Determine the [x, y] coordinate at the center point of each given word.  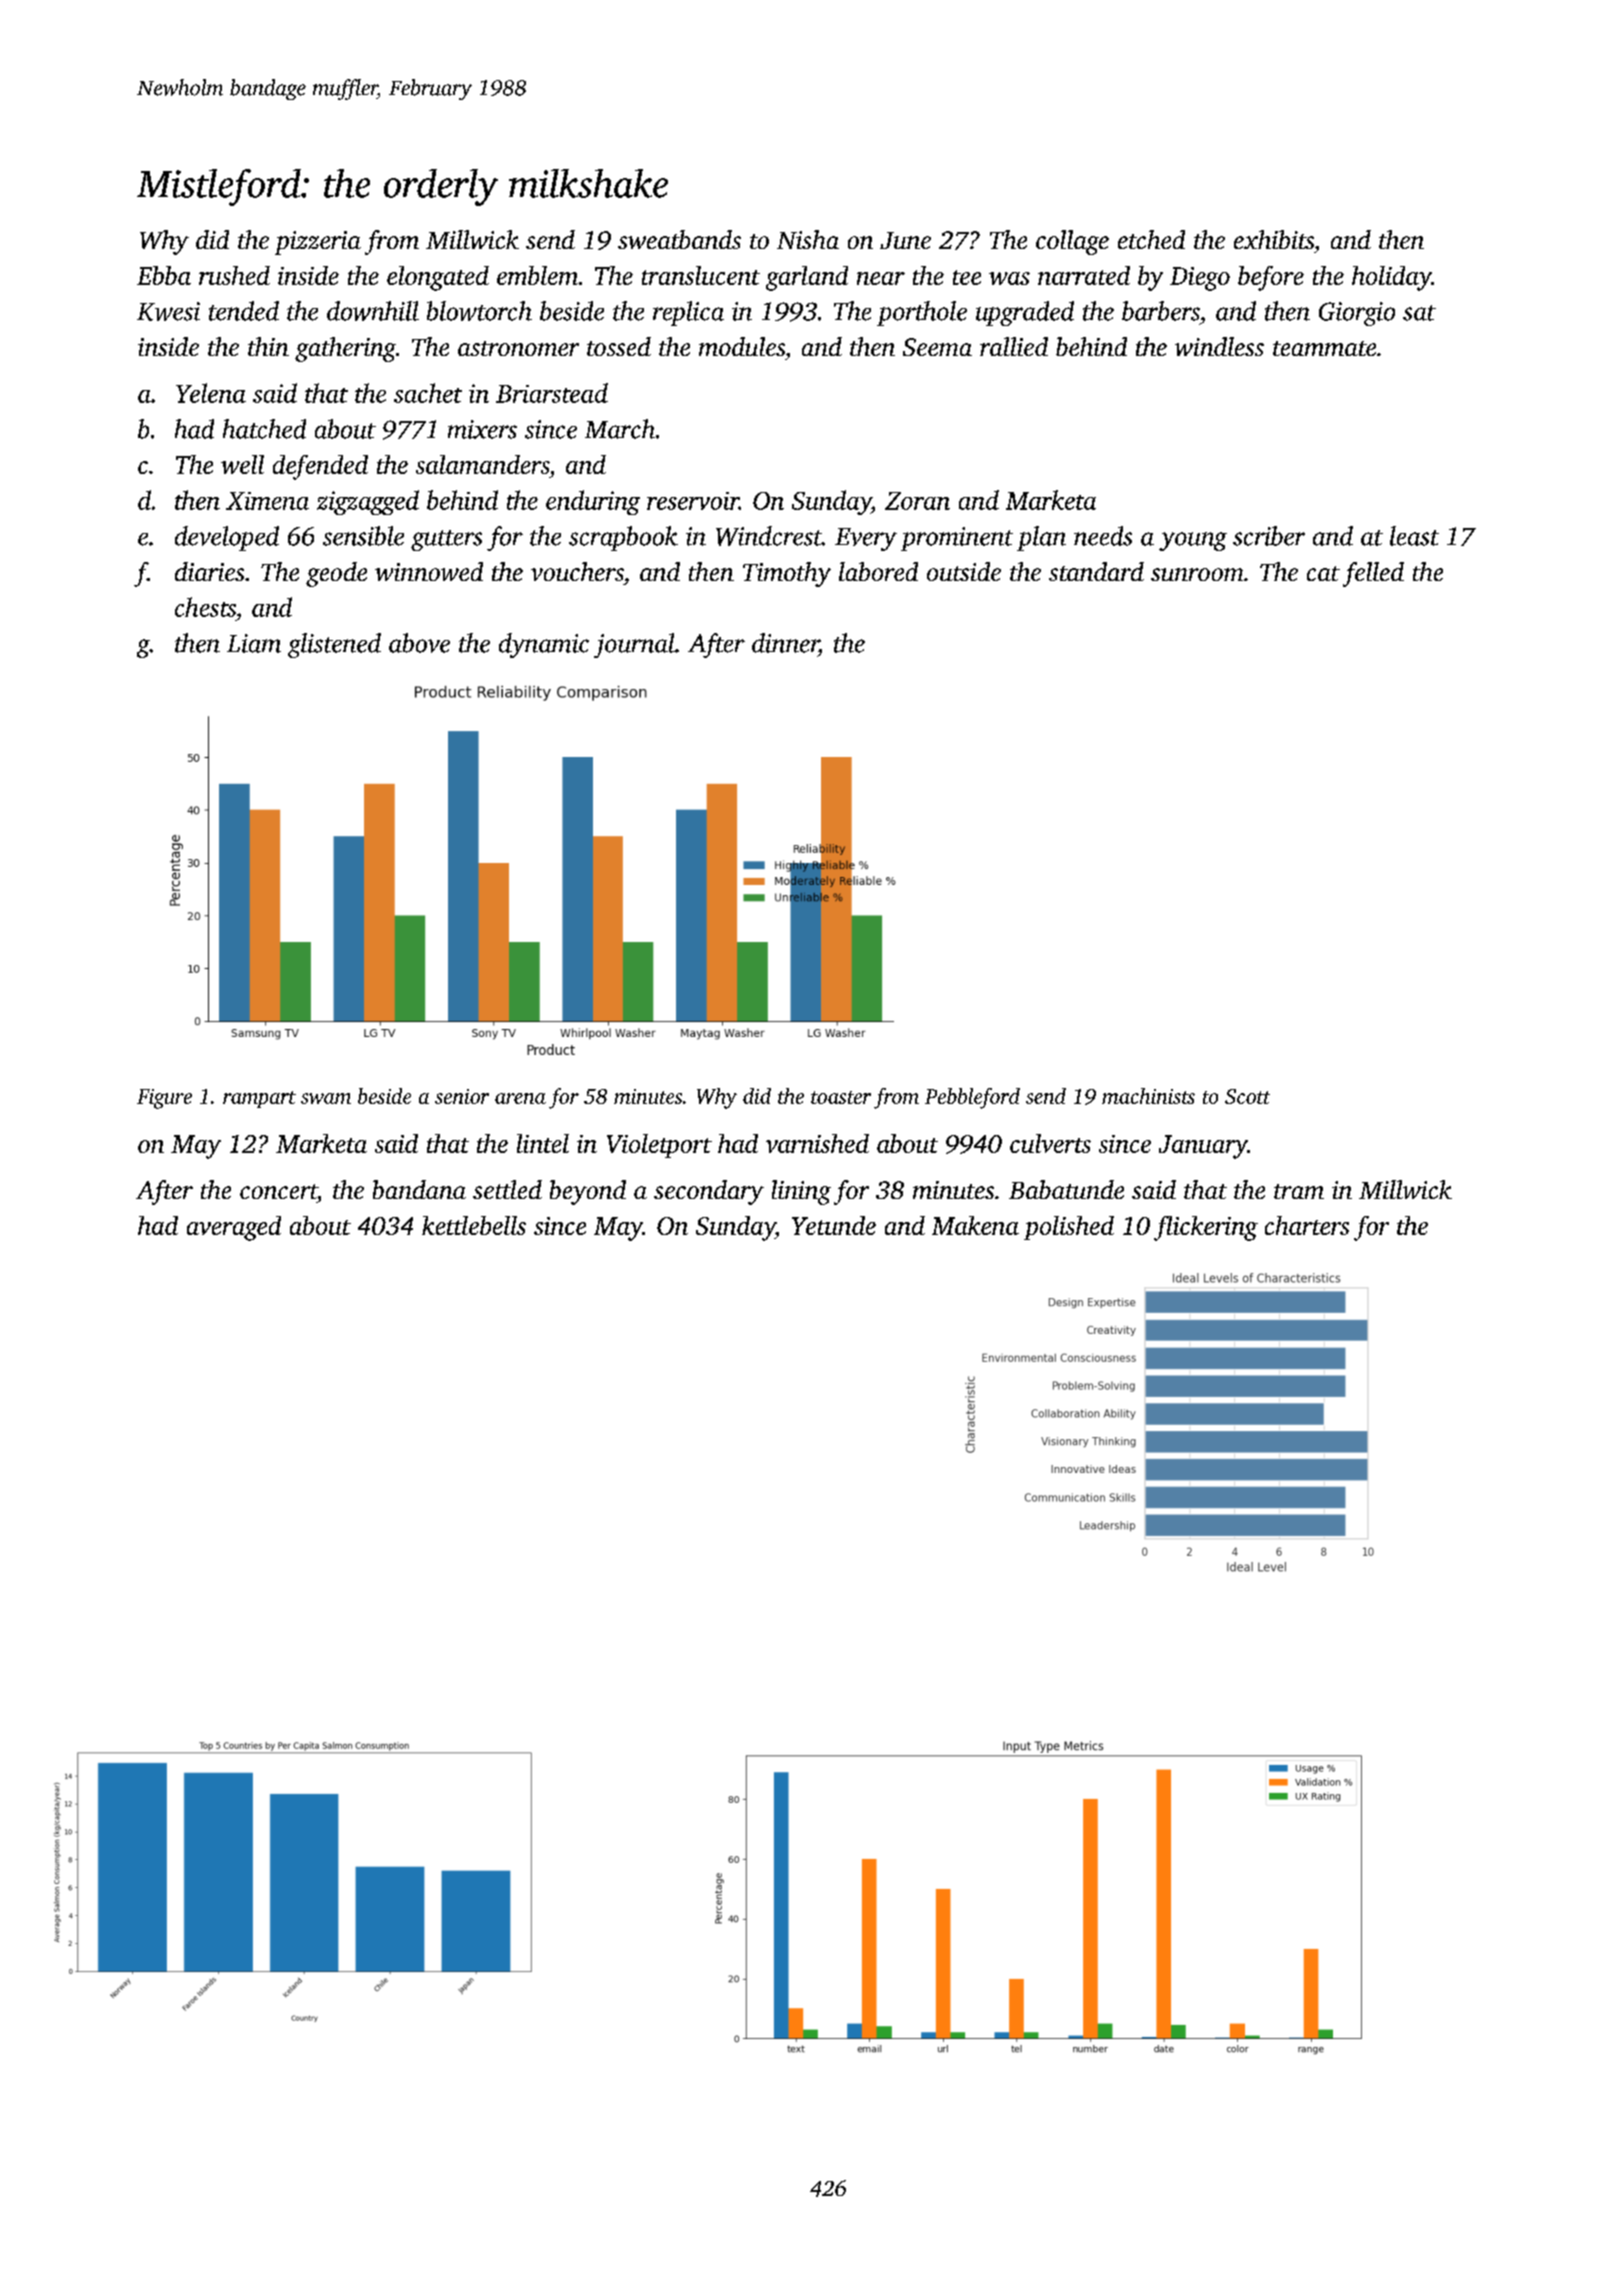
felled [1373, 574]
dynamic [544, 645]
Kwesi [168, 311]
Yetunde [834, 1225]
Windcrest [769, 536]
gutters [446, 540]
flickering [1206, 1228]
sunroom [1197, 574]
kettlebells [474, 1225]
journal [634, 645]
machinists [1148, 1096]
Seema [937, 347]
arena [520, 1098]
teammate [1324, 348]
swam [326, 1098]
